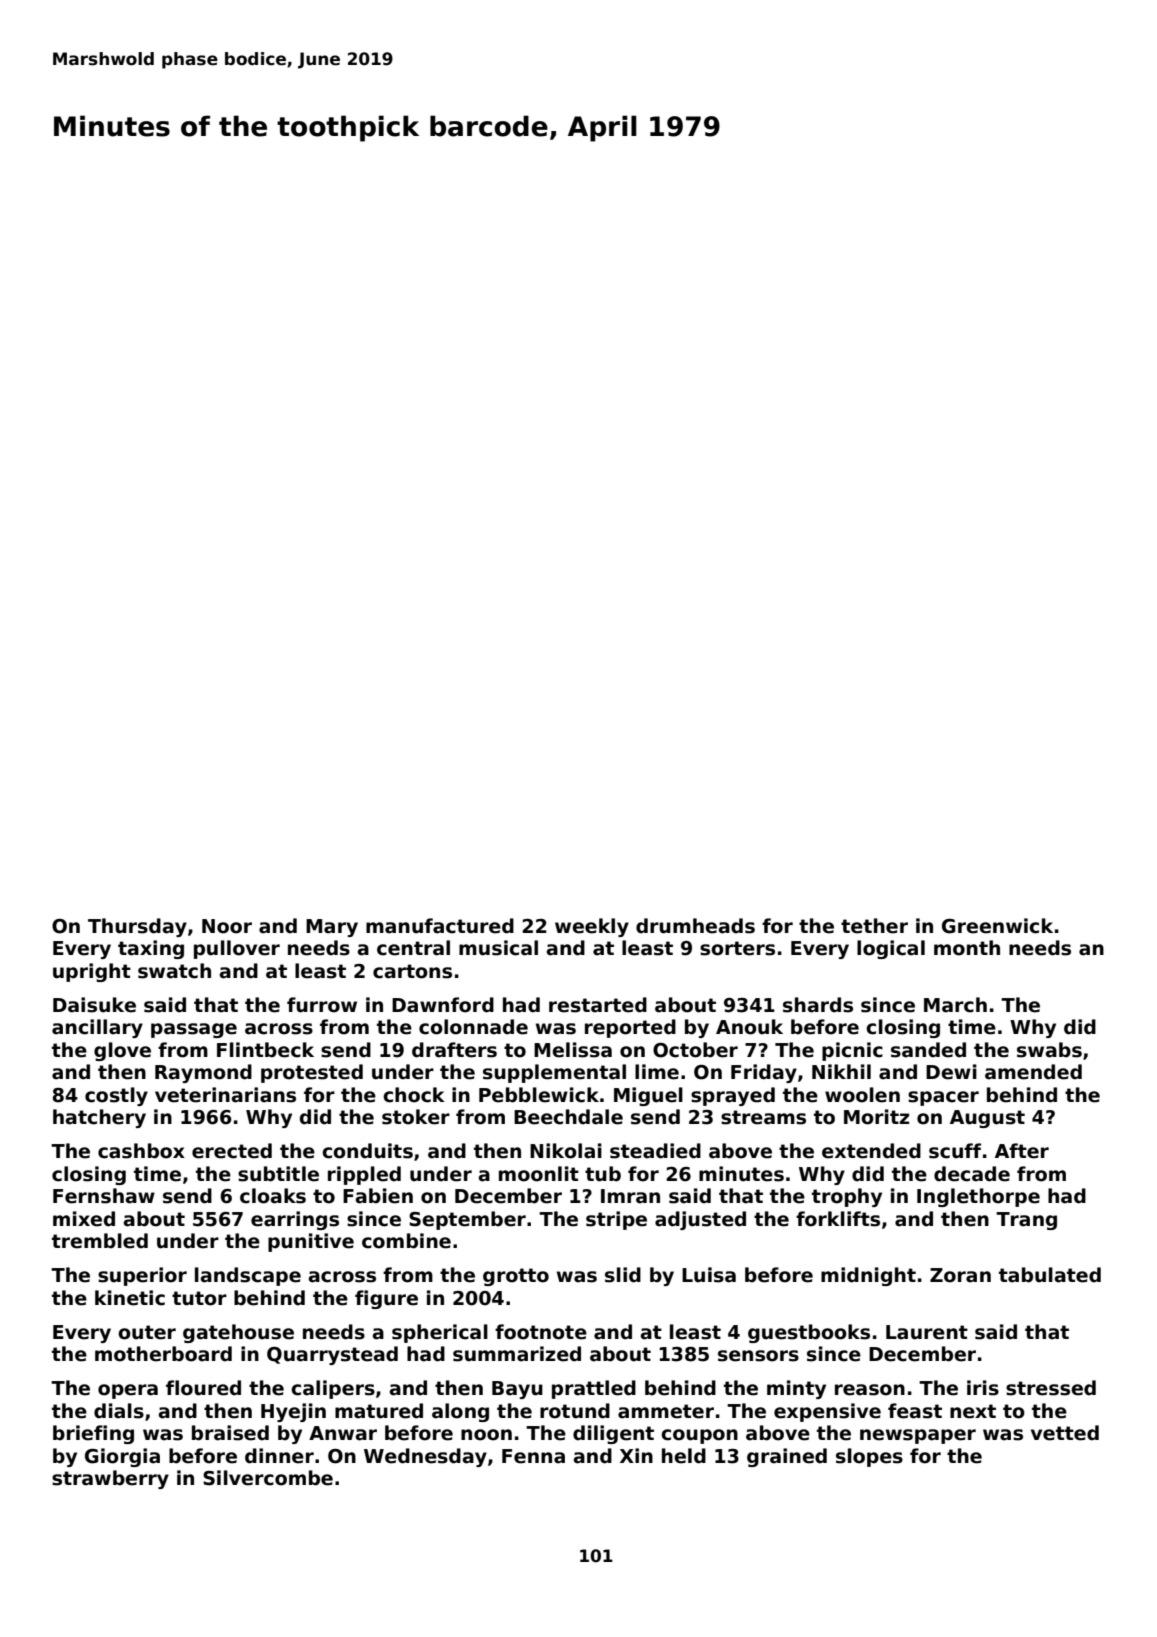 The image size is (1157, 1637). What do you see at coordinates (915, 1411) in the document?
I see `feast` at bounding box center [915, 1411].
